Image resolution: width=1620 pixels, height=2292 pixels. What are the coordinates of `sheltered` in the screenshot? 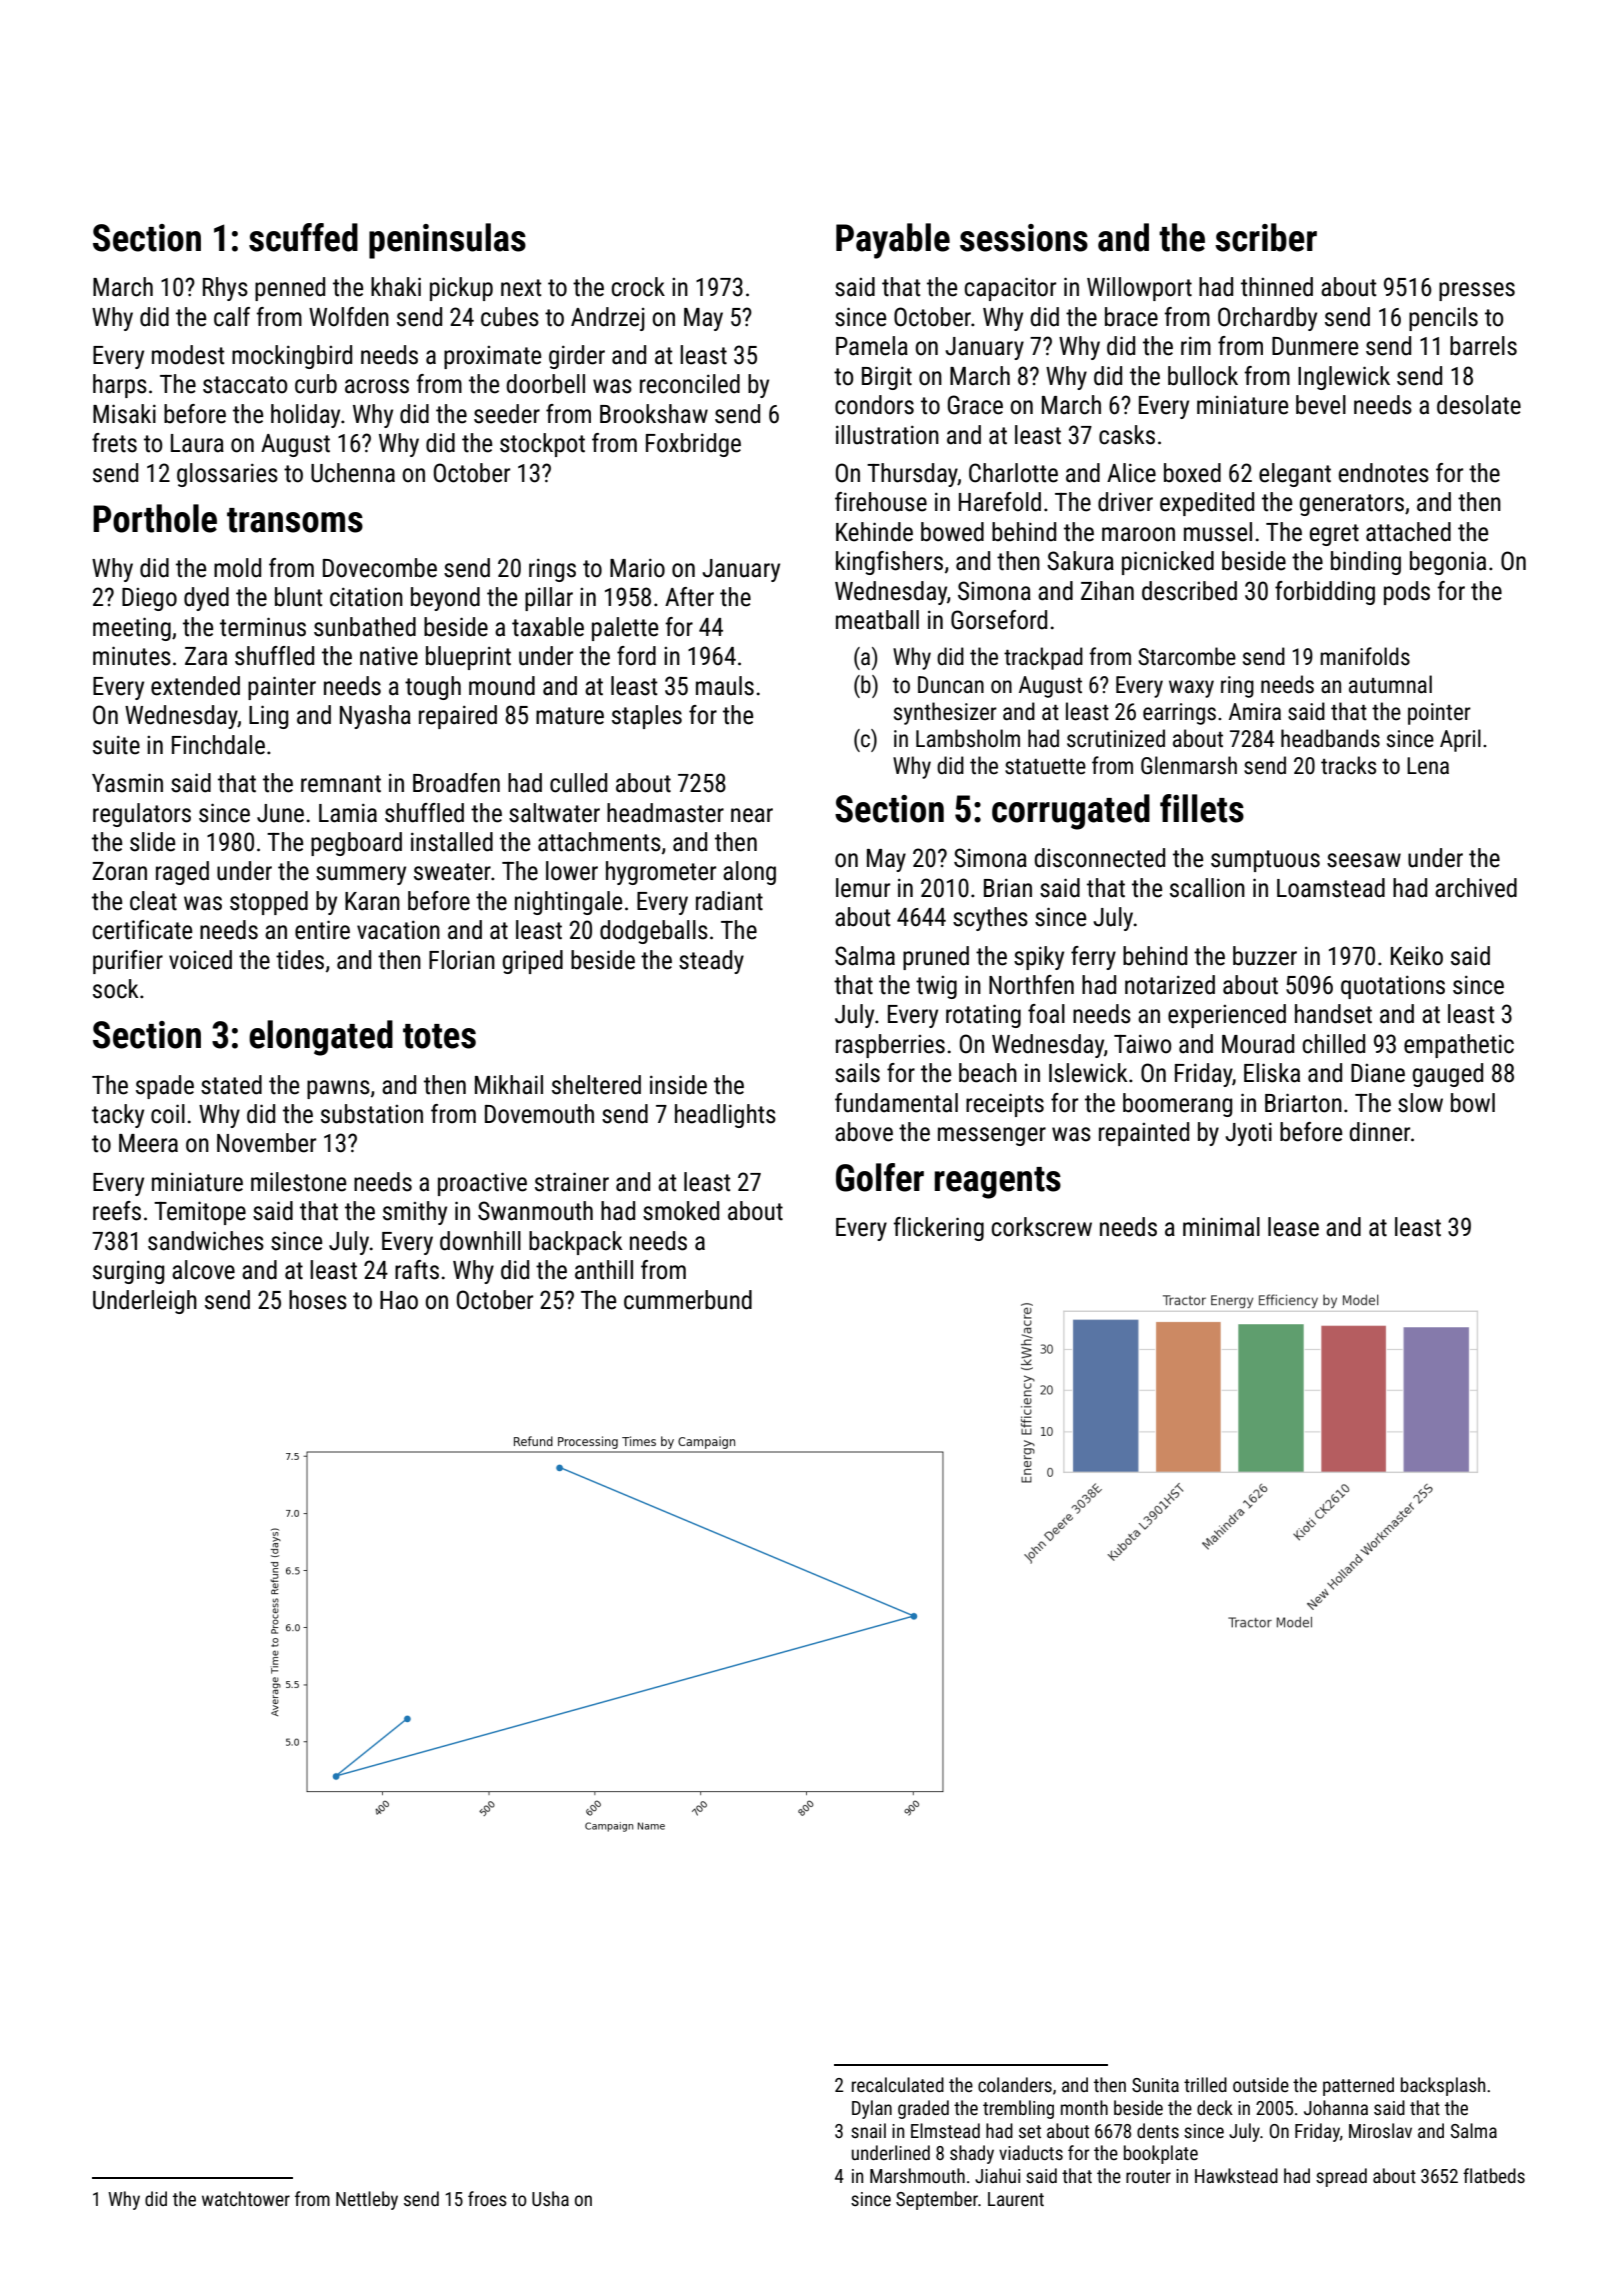 It's located at (596, 1085).
